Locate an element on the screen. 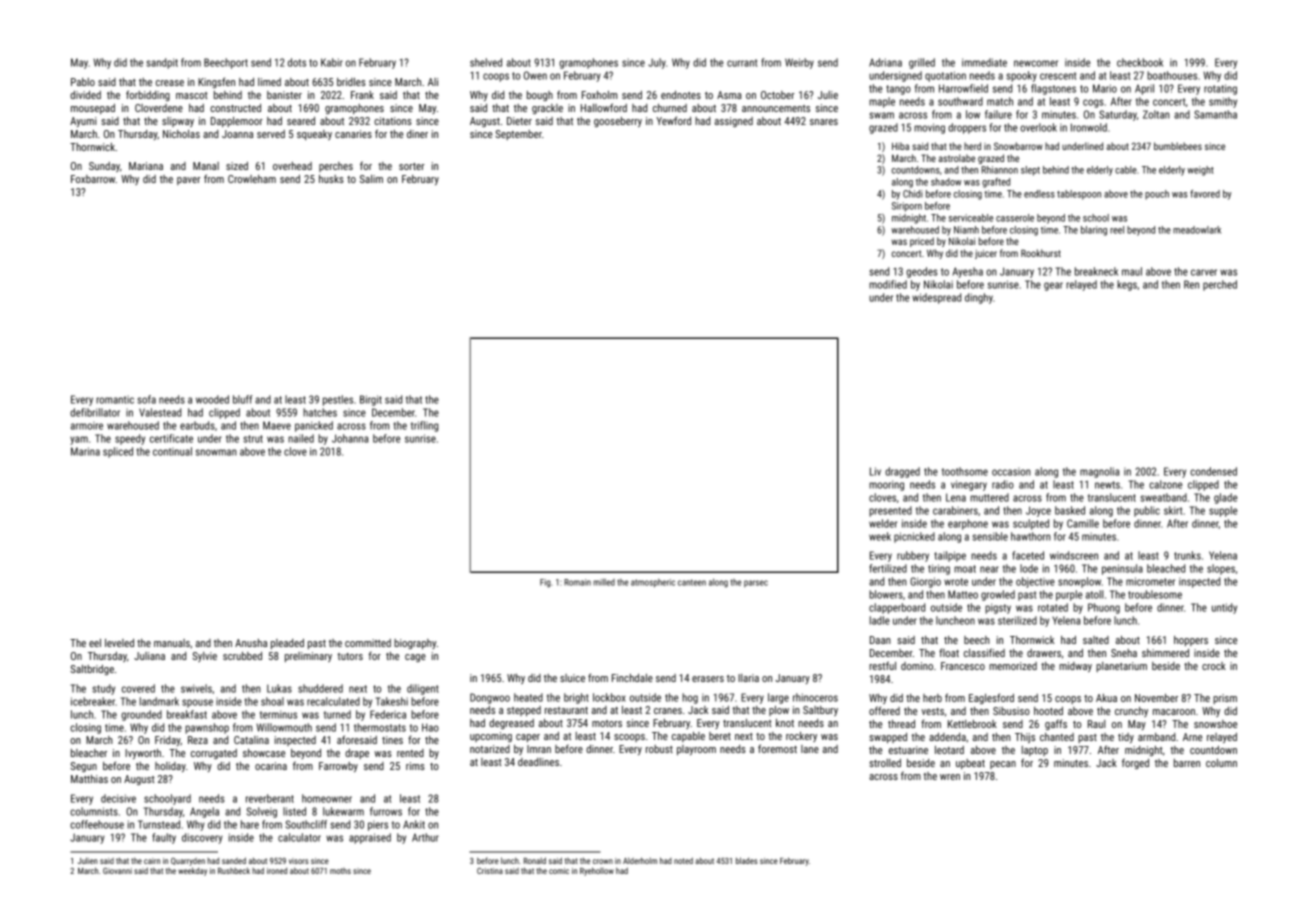 The image size is (1308, 924). Marina is located at coordinates (85, 451).
